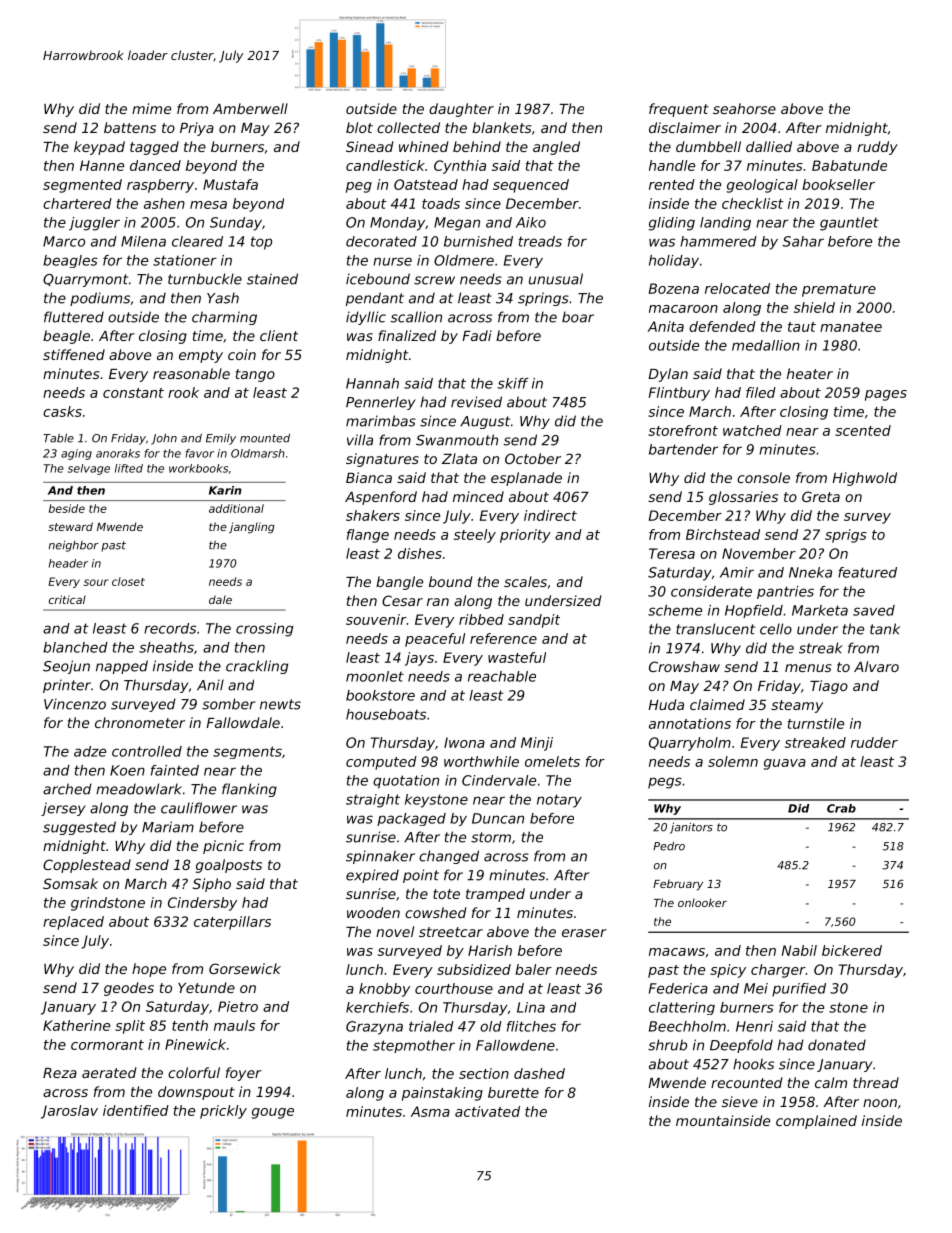  Describe the element at coordinates (526, 479) in the screenshot. I see `esplanade` at that location.
